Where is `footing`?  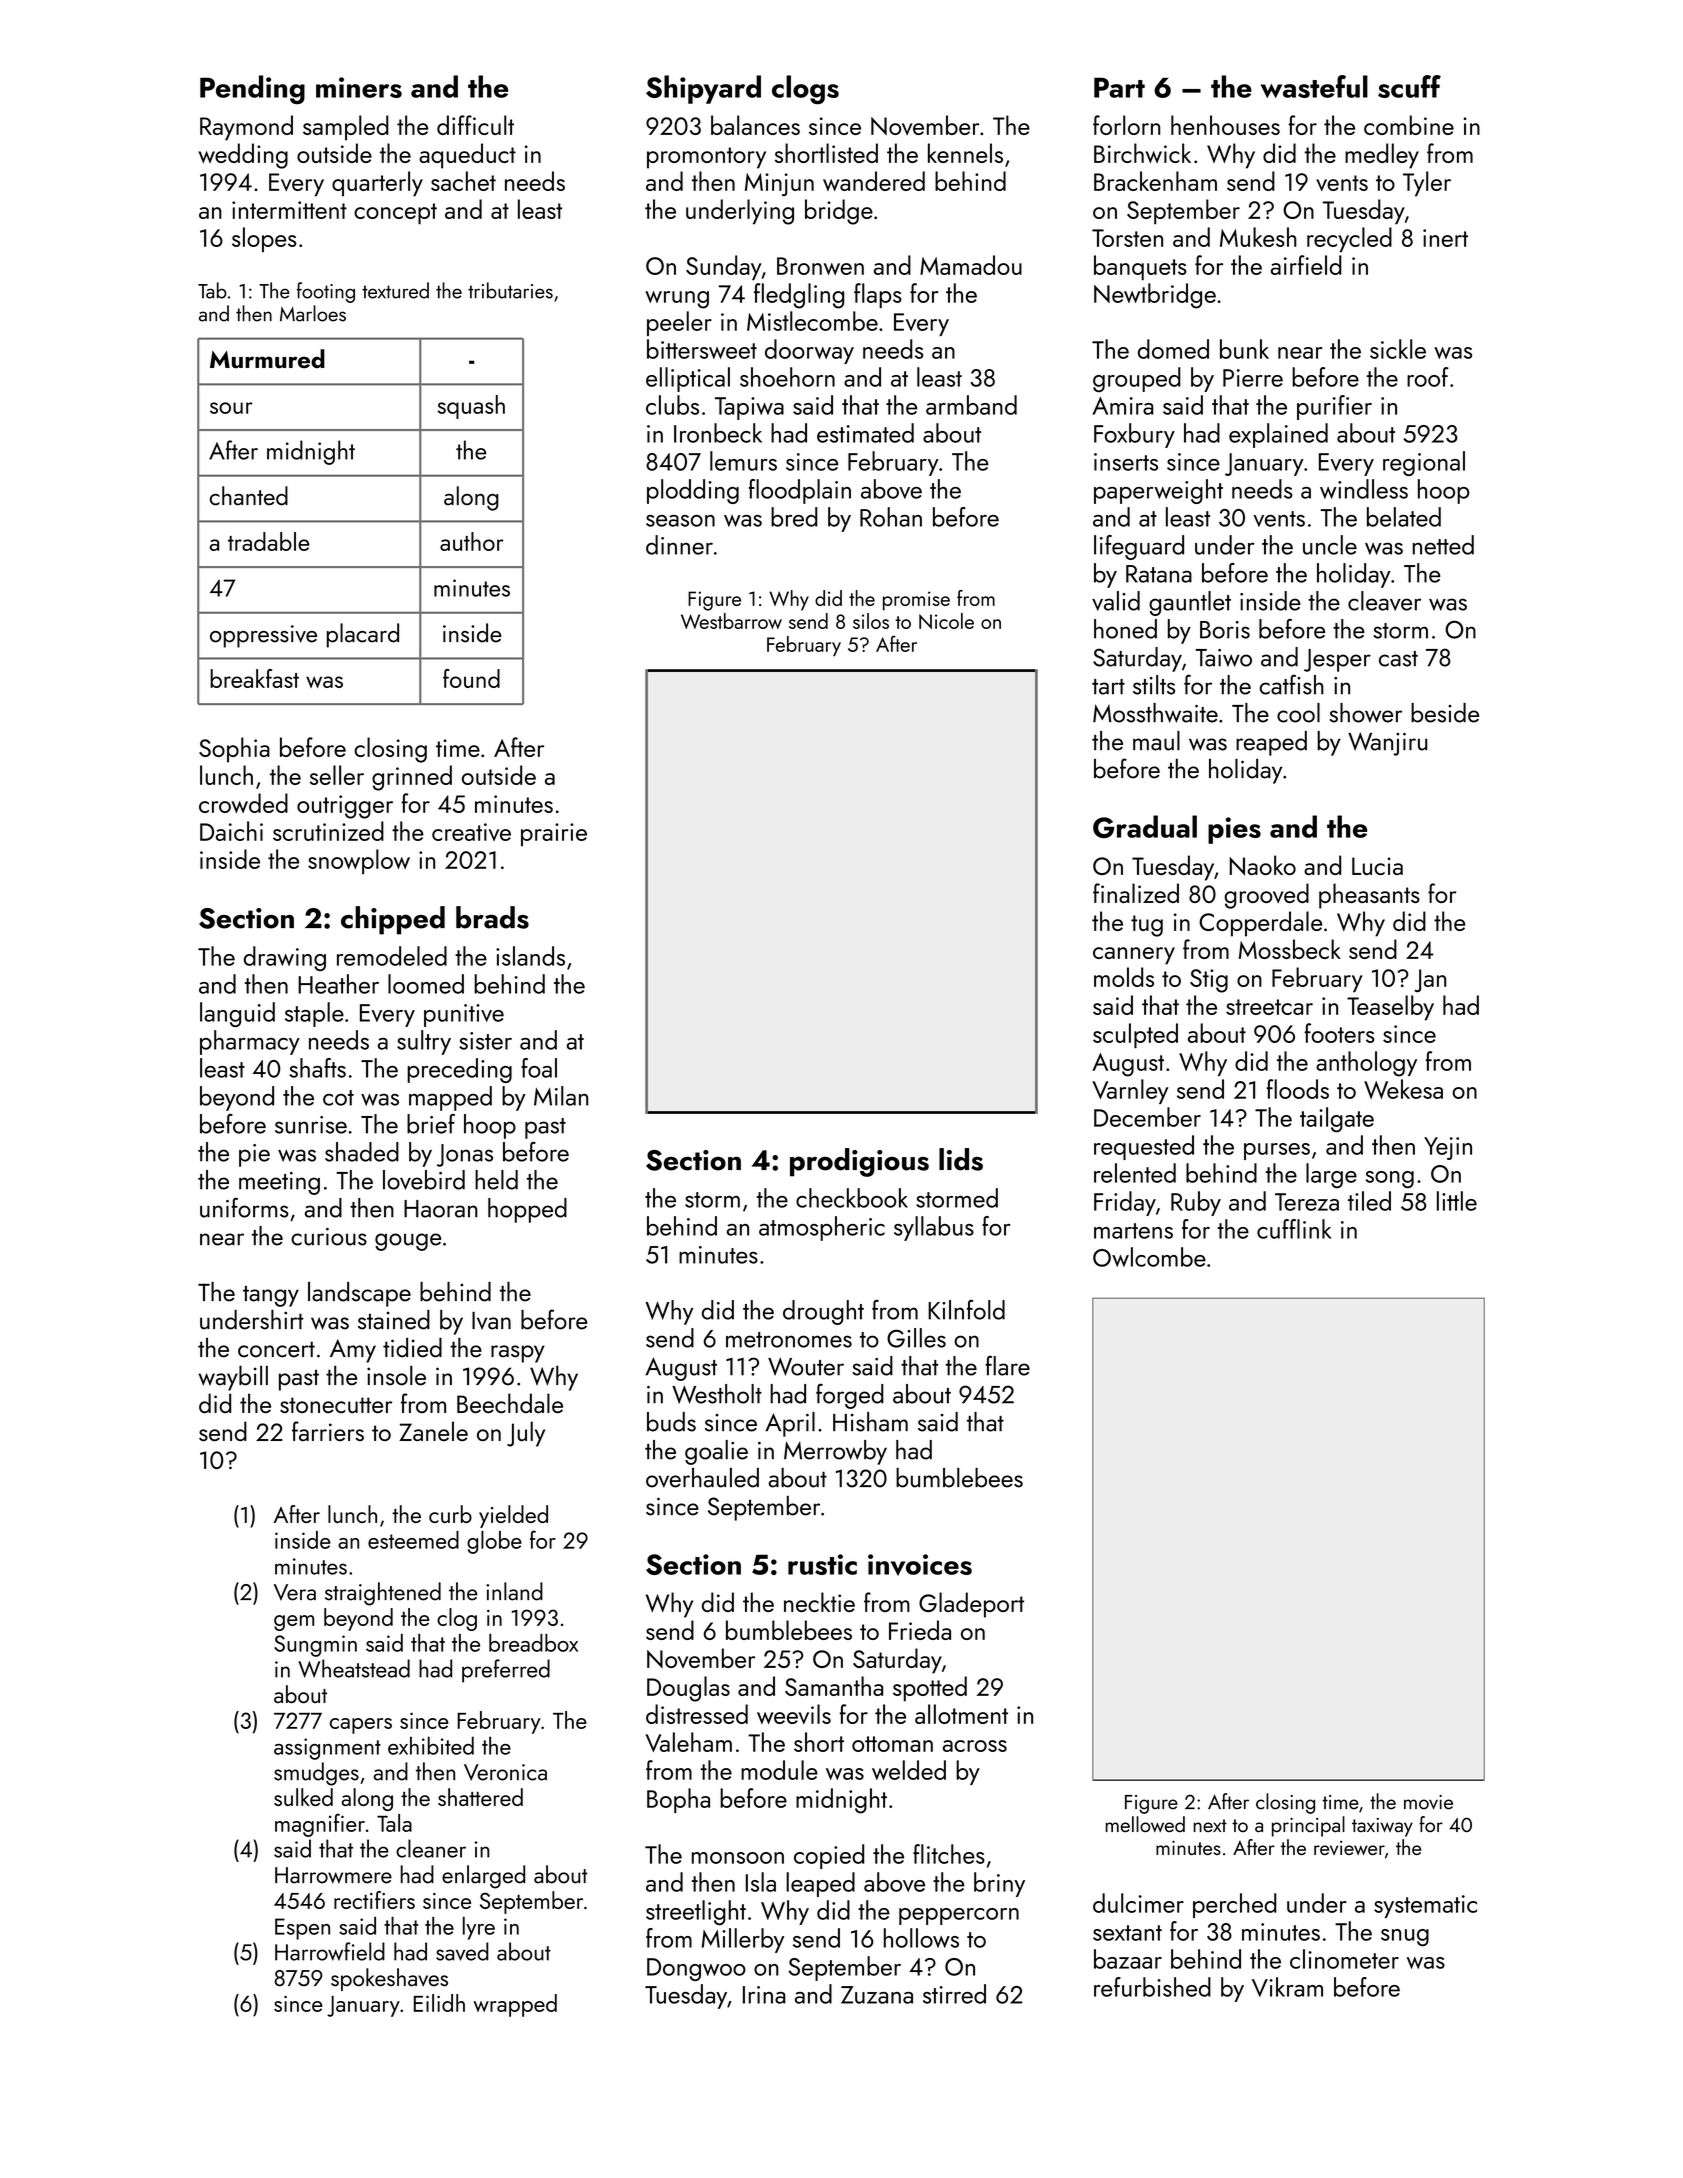
footing is located at coordinates (326, 292).
